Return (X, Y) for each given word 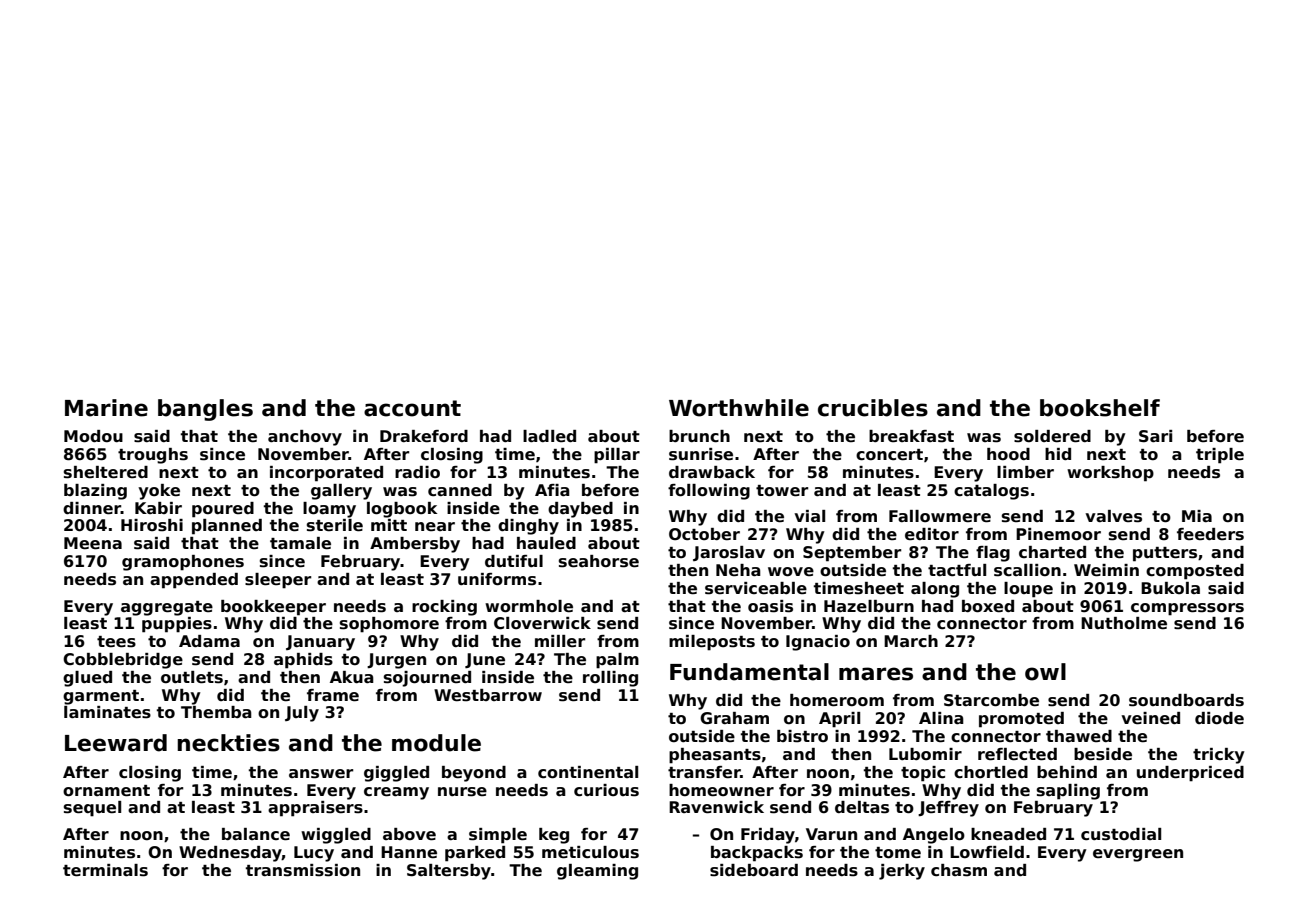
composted (1195, 572)
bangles (205, 410)
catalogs (991, 492)
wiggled (336, 836)
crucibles (873, 408)
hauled (546, 543)
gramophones (183, 563)
